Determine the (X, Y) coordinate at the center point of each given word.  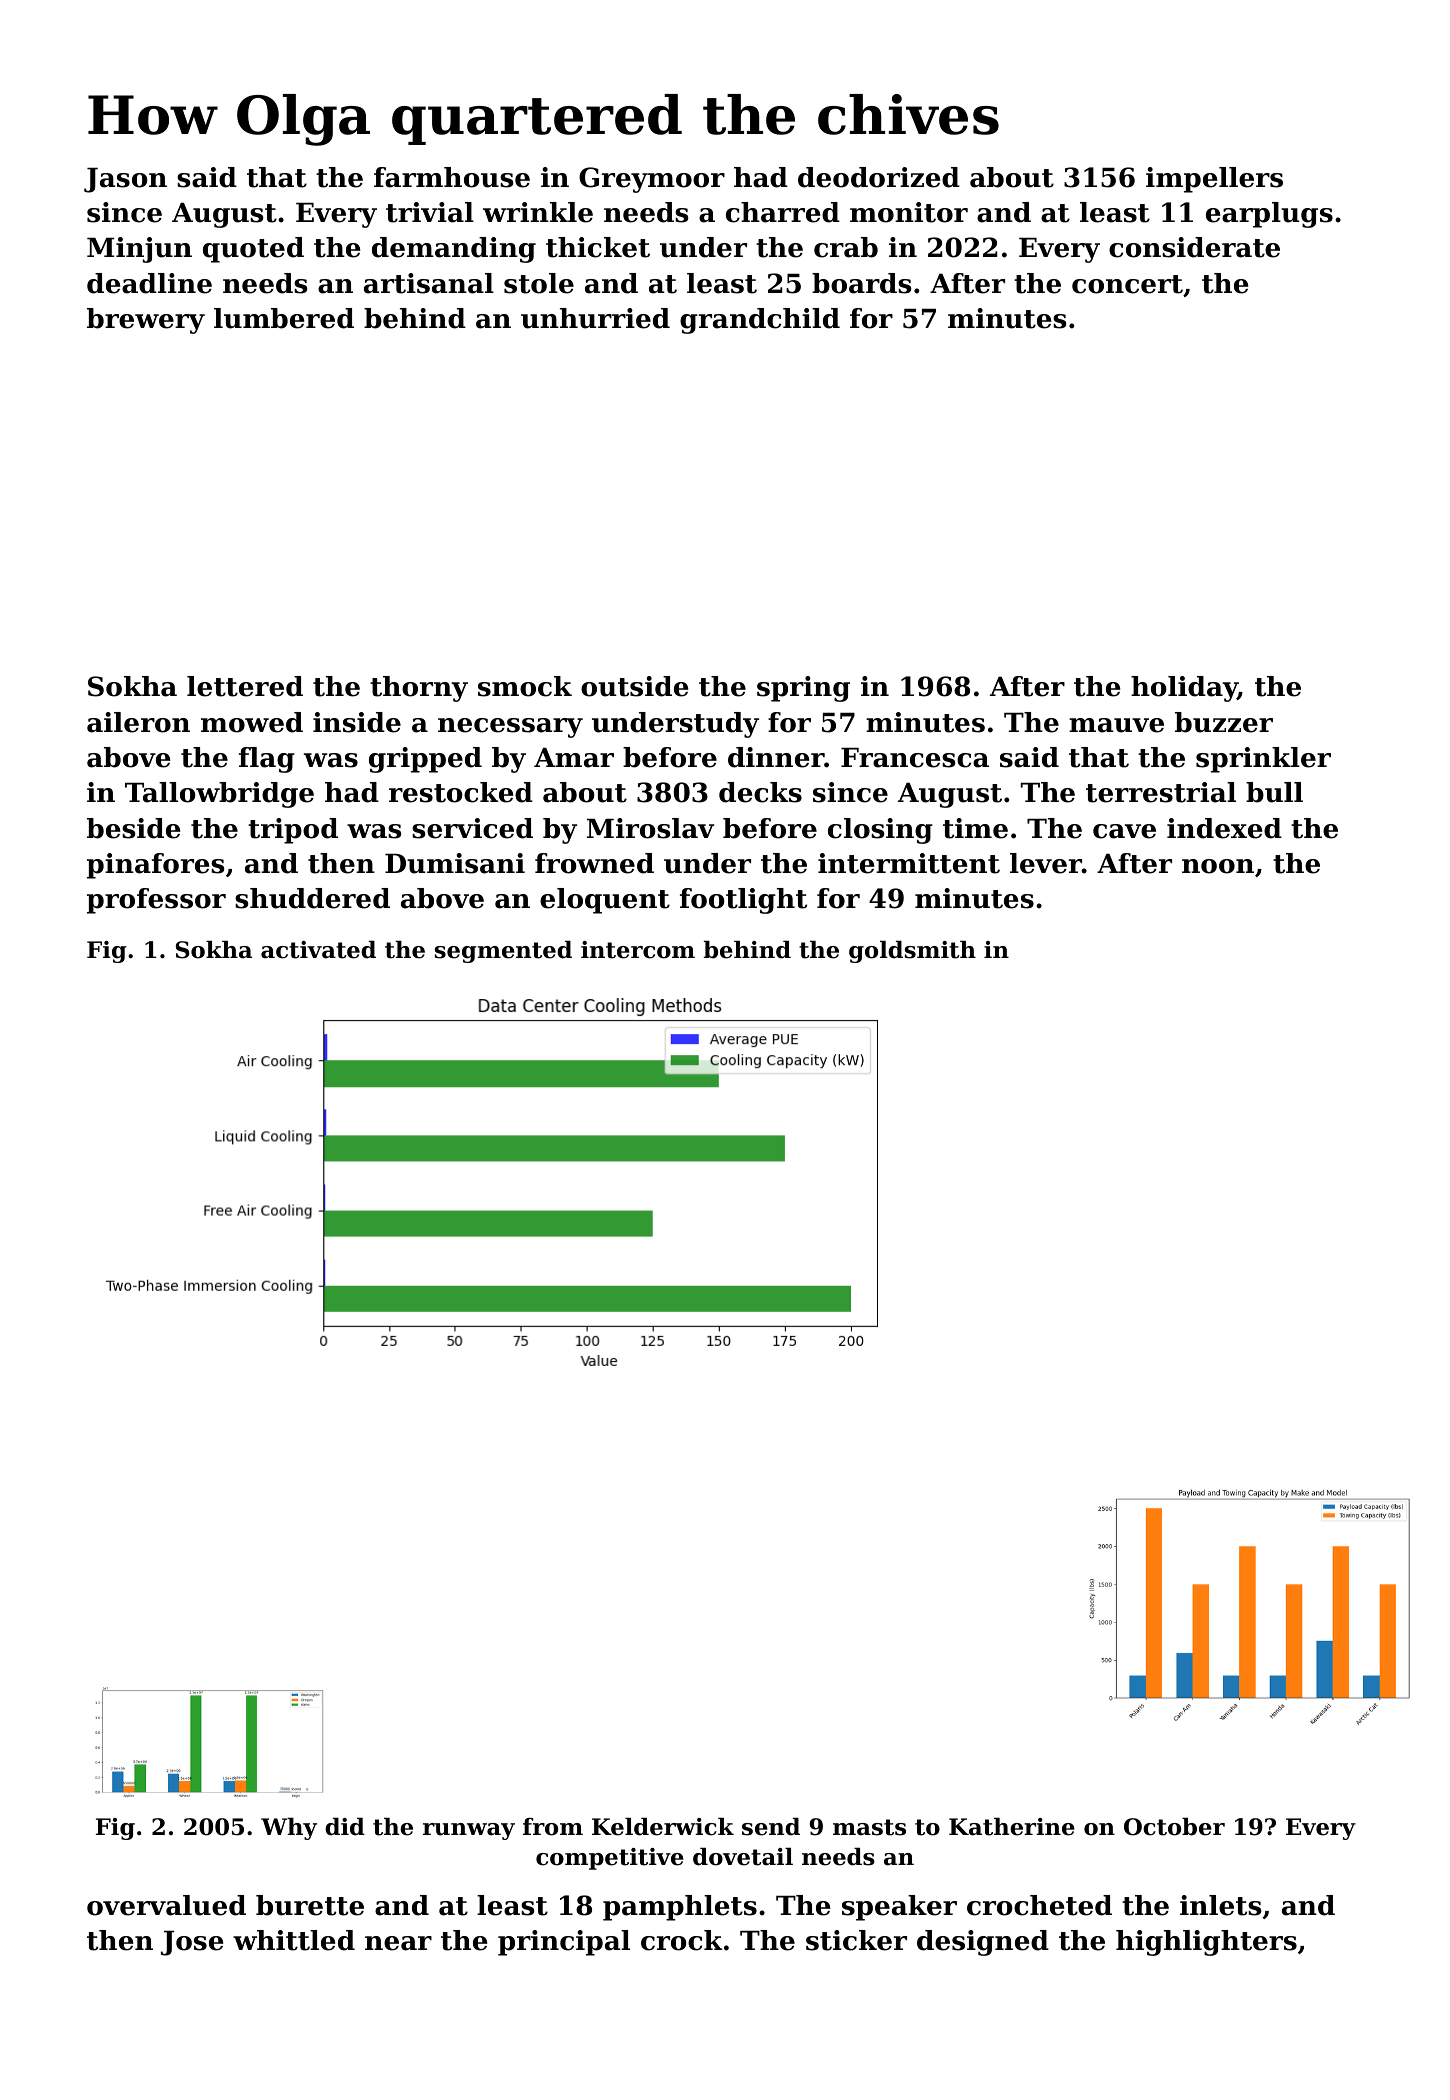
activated (318, 950)
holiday (1184, 689)
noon (1218, 866)
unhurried (595, 318)
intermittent (909, 863)
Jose (192, 1943)
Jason (125, 180)
